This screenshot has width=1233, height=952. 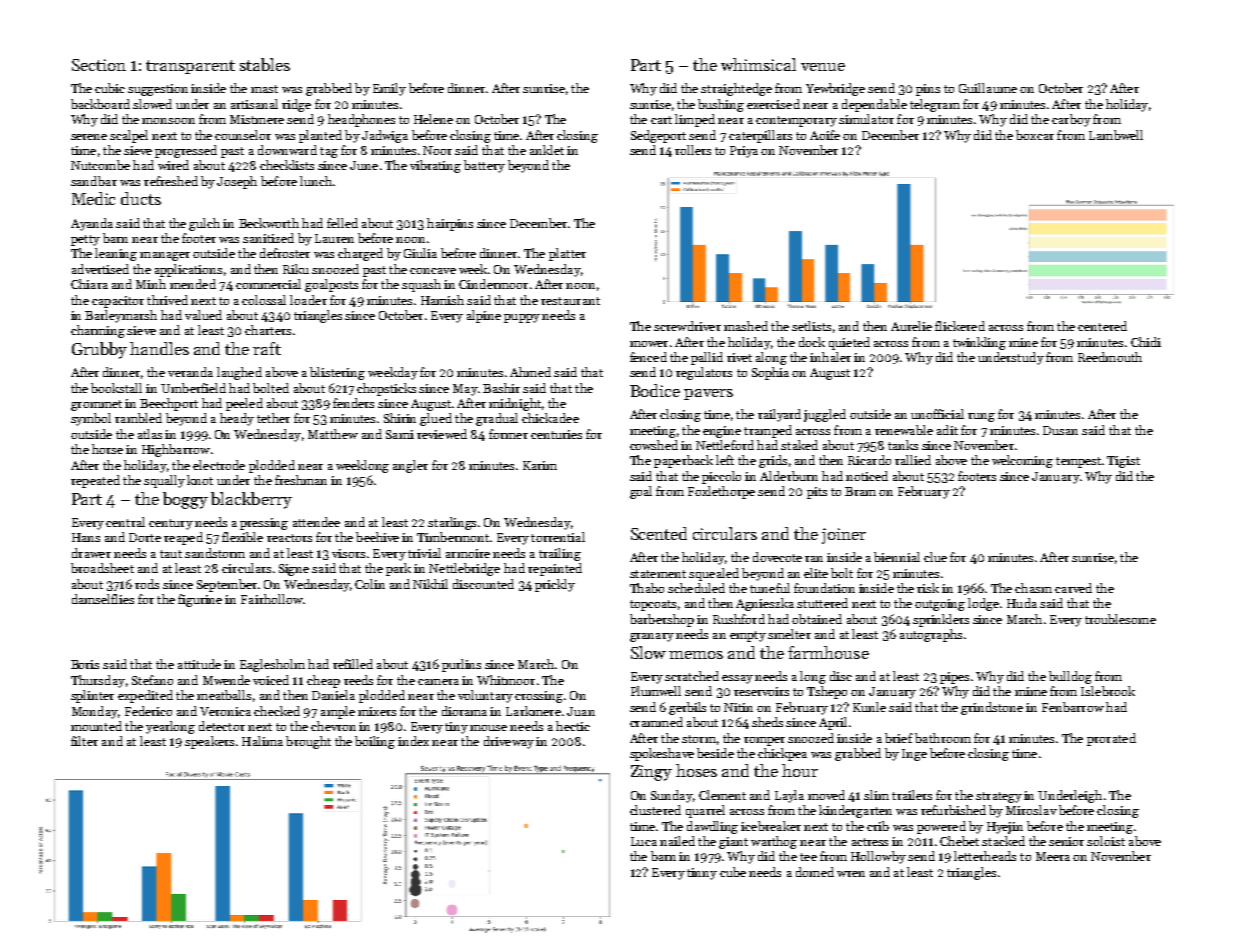 What do you see at coordinates (656, 691) in the screenshot?
I see `Plumwell` at bounding box center [656, 691].
